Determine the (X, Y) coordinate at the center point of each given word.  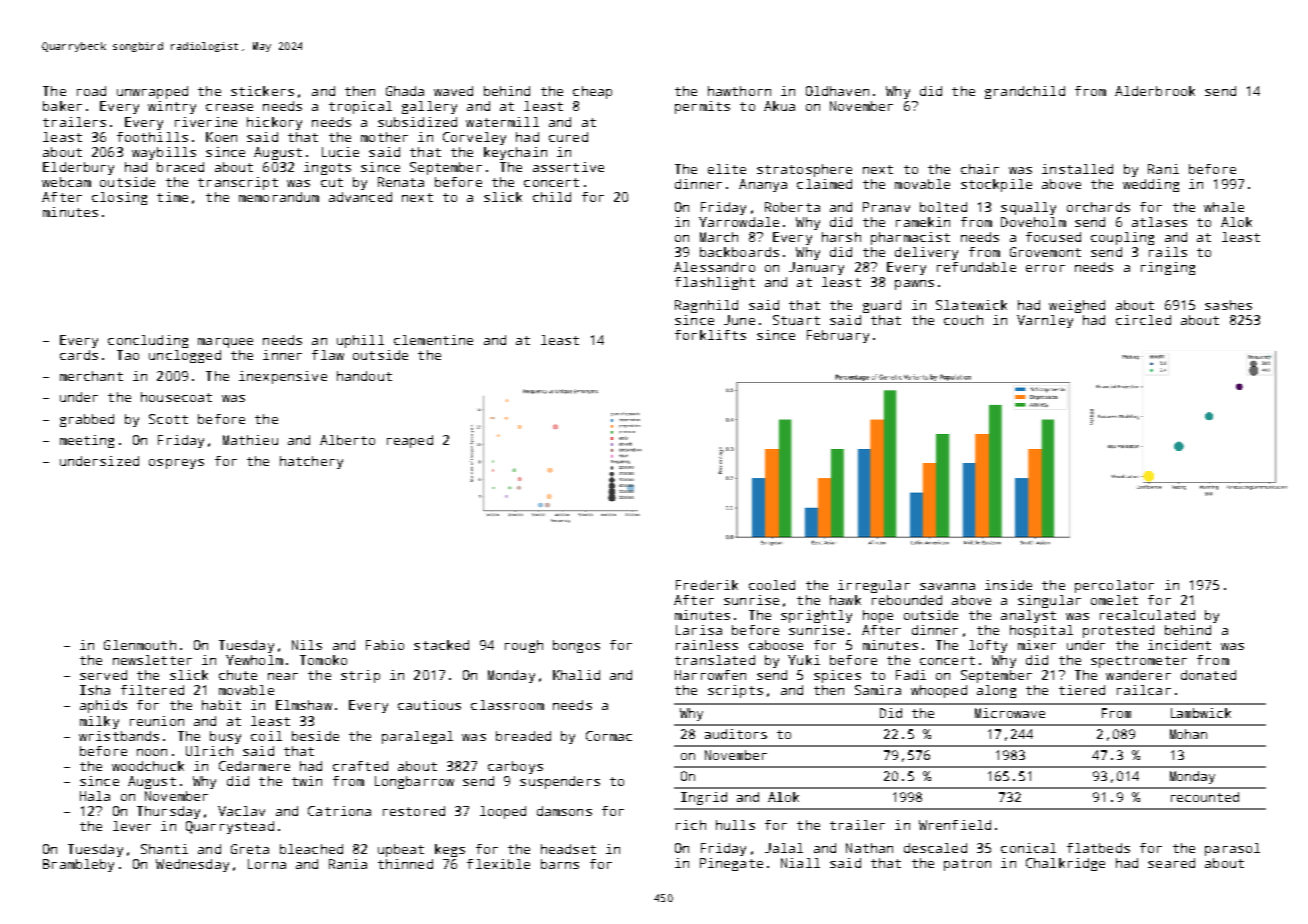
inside (1008, 585)
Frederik (707, 585)
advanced (360, 197)
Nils (307, 645)
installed (1077, 169)
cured (568, 137)
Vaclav (241, 811)
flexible (498, 864)
